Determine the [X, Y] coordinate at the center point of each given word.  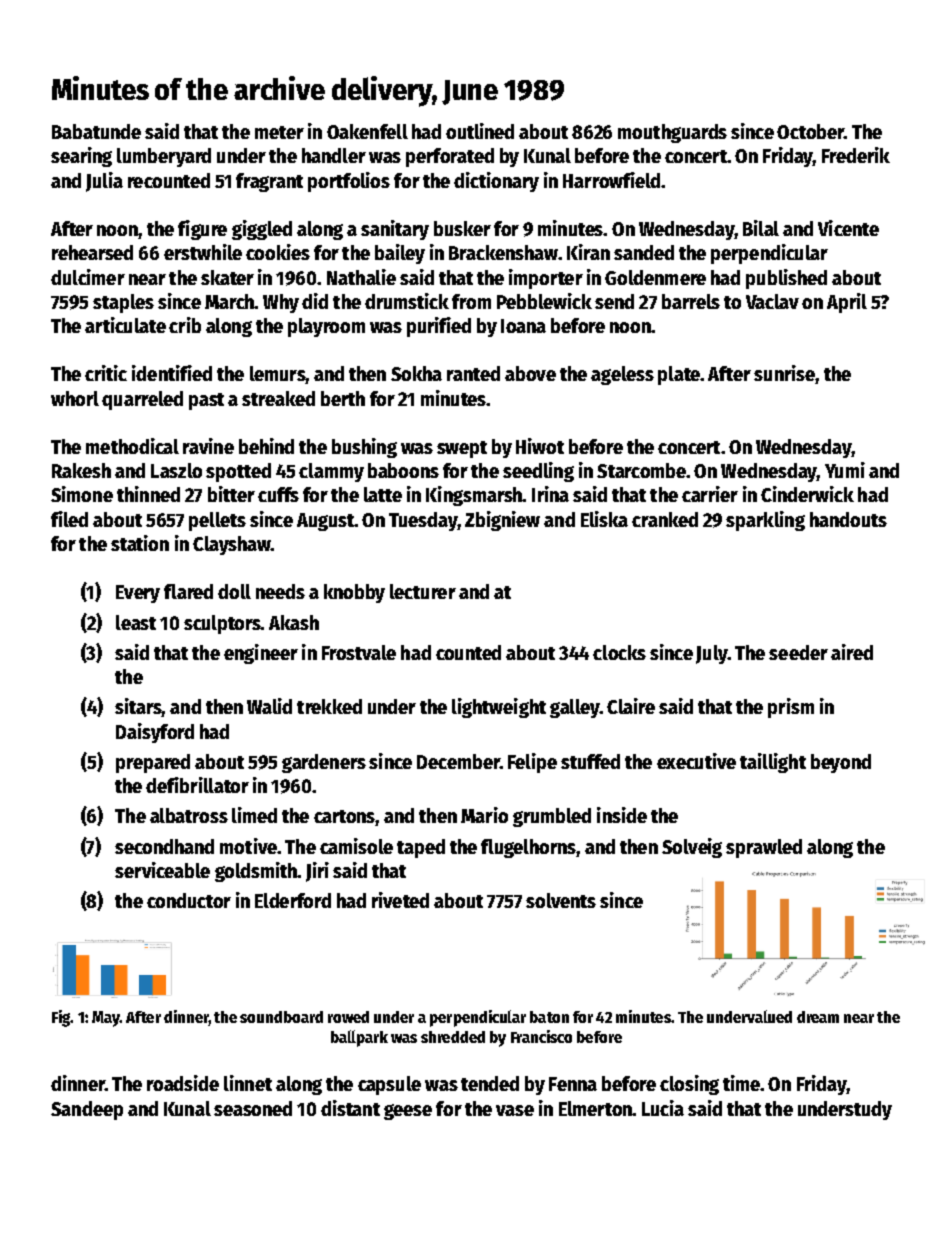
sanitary [395, 230]
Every [138, 594]
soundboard [281, 1017]
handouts [848, 519]
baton [549, 1017]
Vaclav [772, 301]
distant [350, 1108]
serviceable [162, 870]
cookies [278, 252]
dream [818, 1017]
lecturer [423, 591]
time [742, 1083]
